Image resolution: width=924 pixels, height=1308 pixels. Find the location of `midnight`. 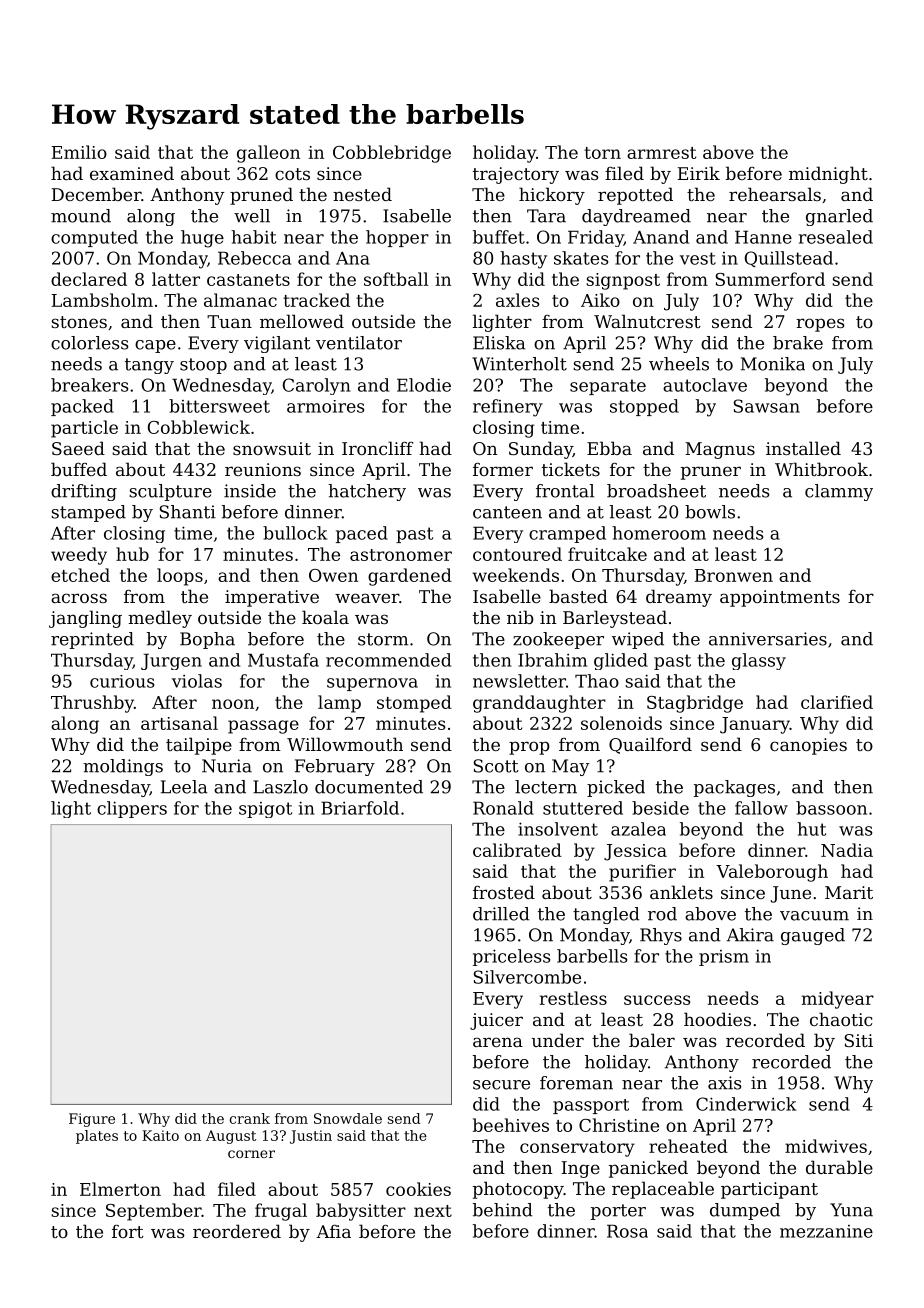

midnight is located at coordinates (828, 175).
